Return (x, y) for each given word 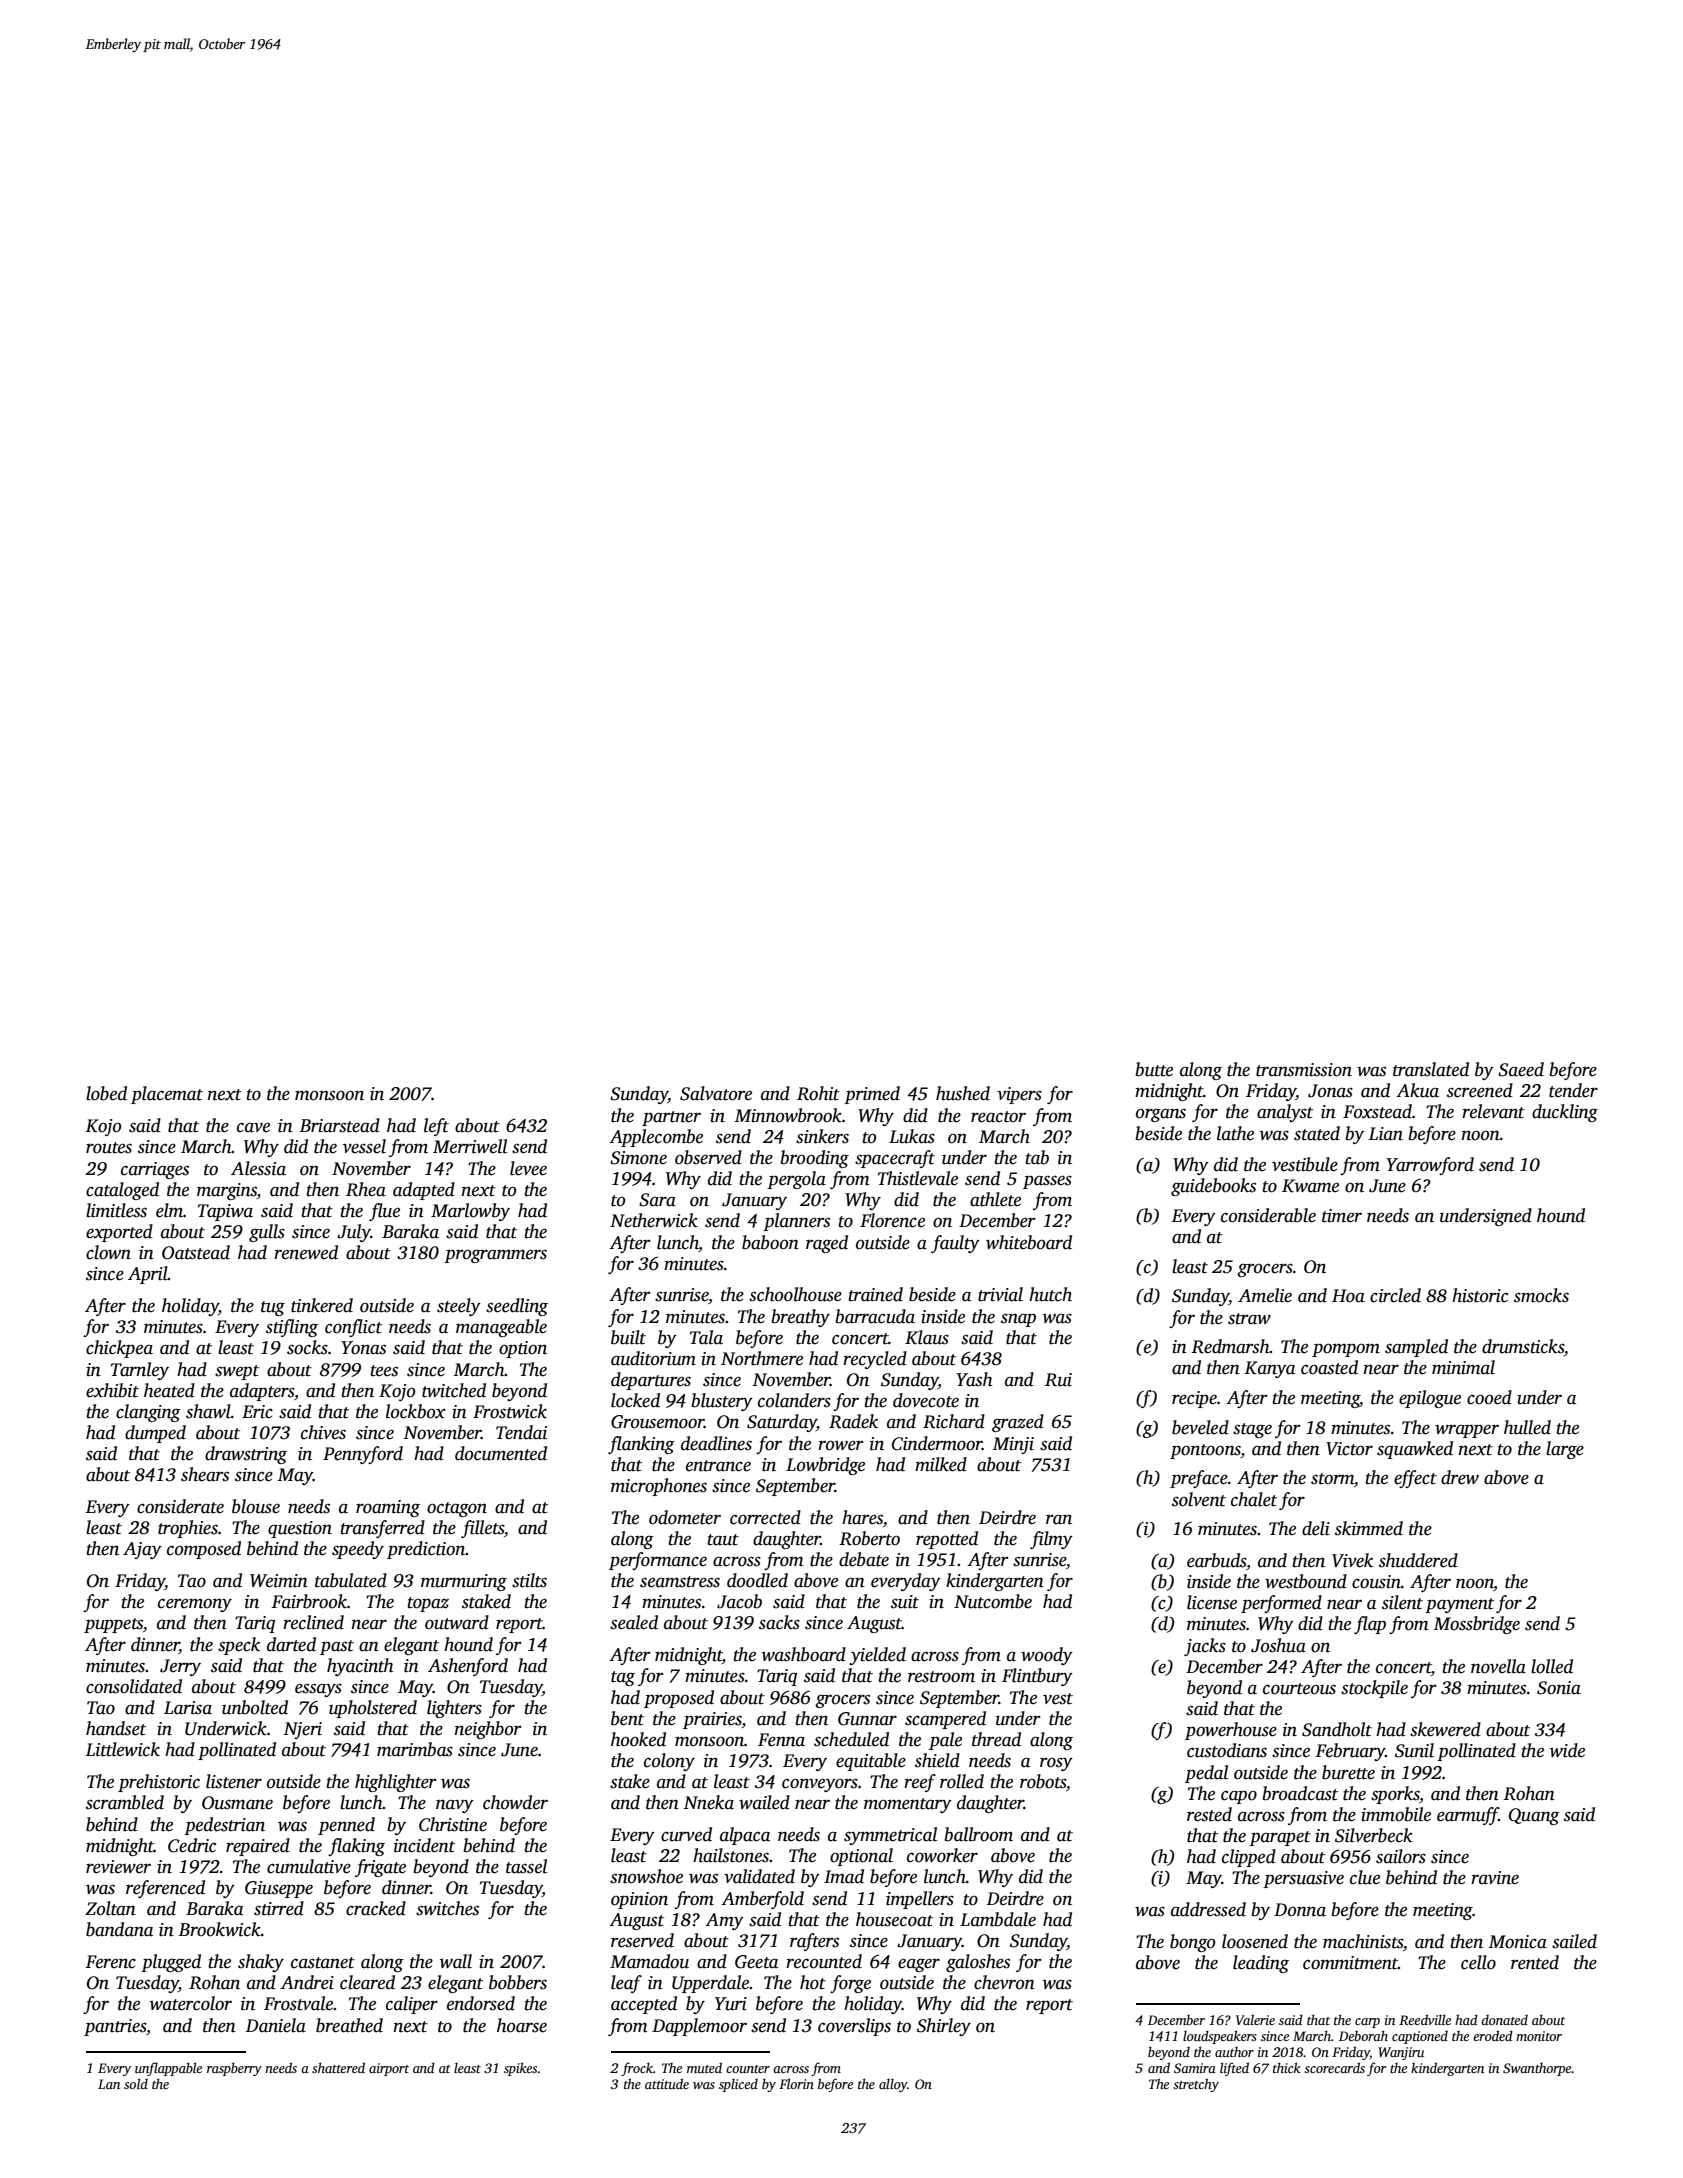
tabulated (351, 1580)
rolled (962, 1781)
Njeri (302, 1730)
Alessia (258, 1168)
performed (1281, 1604)
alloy (893, 2085)
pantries (115, 2027)
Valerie (1255, 2019)
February (1350, 1752)
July (354, 1233)
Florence (892, 1220)
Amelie (1265, 1295)
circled (1395, 1295)
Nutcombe (993, 1601)
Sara (657, 1200)
